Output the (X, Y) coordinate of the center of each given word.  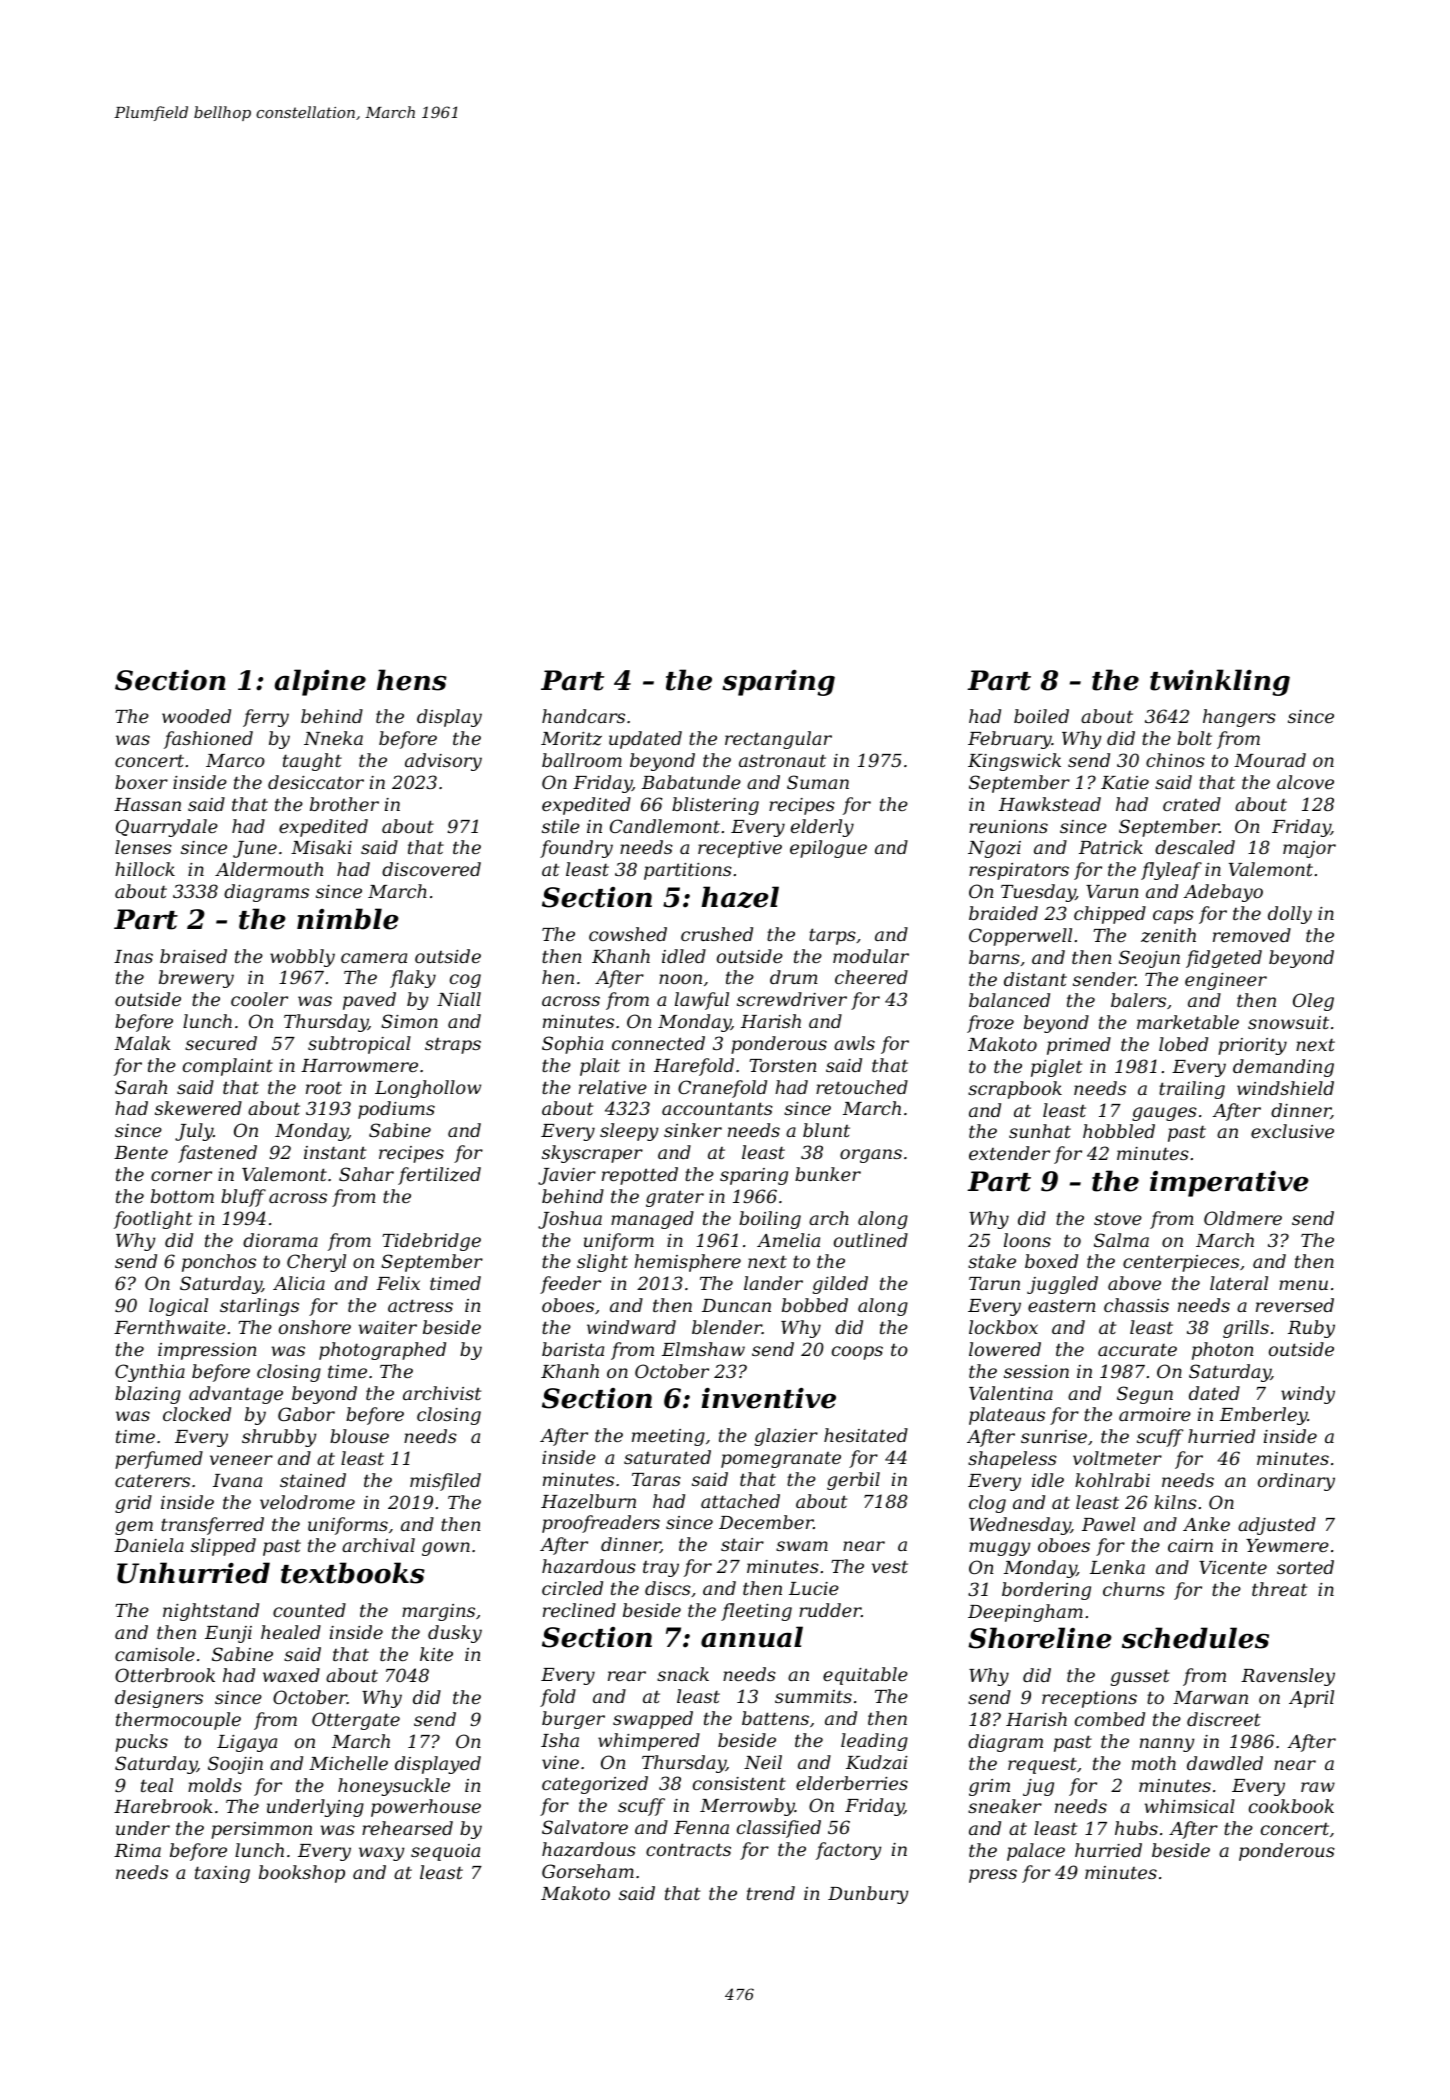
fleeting (756, 1612)
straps (453, 1046)
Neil (763, 1762)
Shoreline (1040, 1638)
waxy (381, 1854)
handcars (583, 716)
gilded (840, 1285)
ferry (266, 718)
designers (159, 1699)
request (1042, 1765)
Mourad (1270, 760)
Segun (1145, 1395)
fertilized (439, 1176)
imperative (1229, 1184)
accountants (717, 1108)
